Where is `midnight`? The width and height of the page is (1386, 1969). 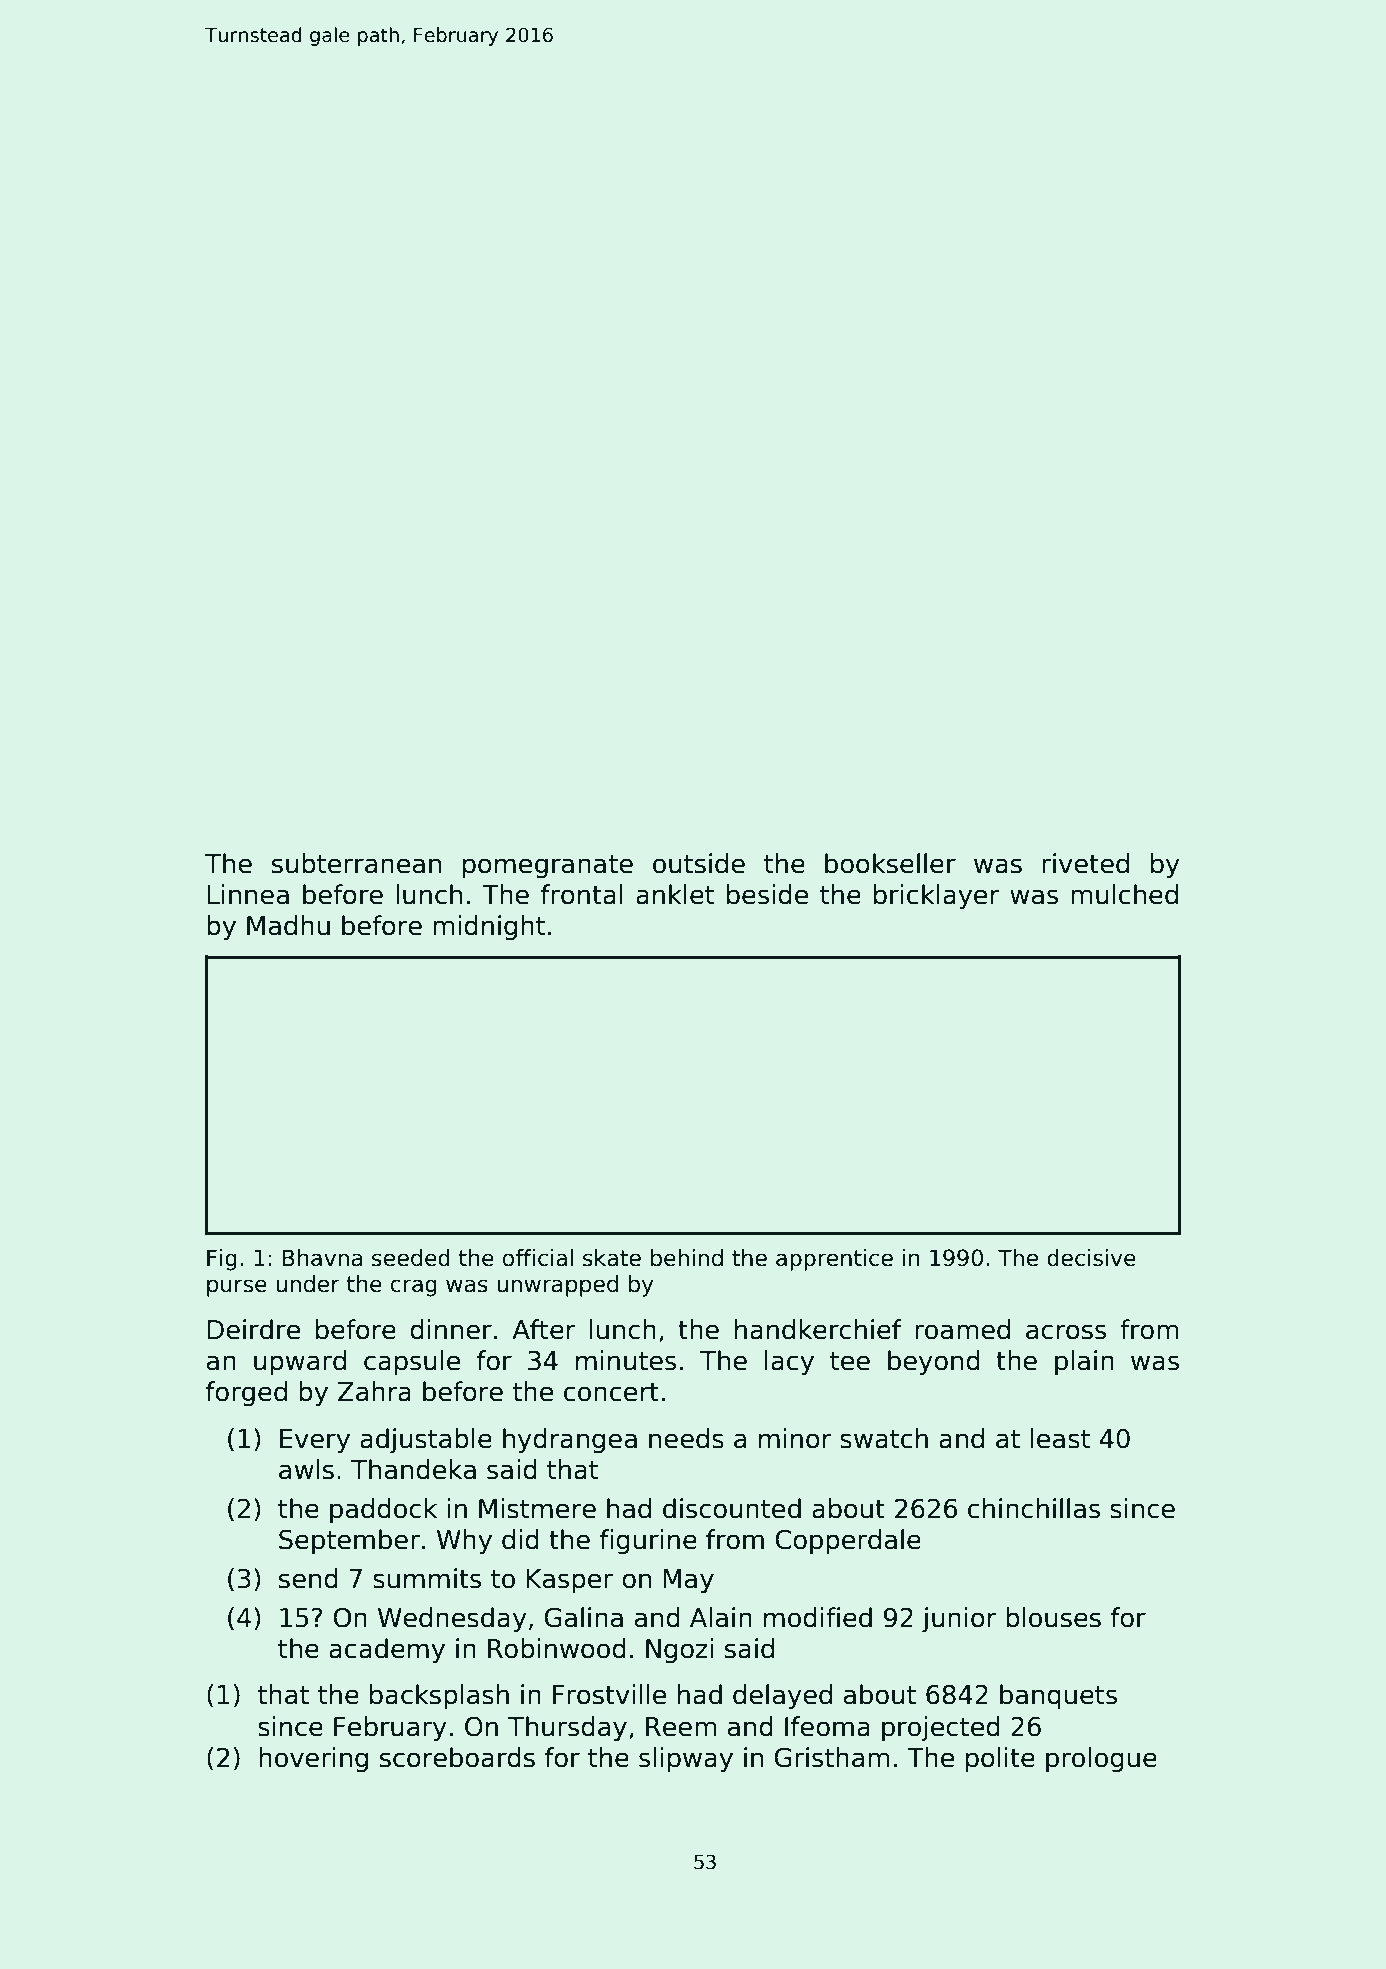 midnight is located at coordinates (489, 927).
